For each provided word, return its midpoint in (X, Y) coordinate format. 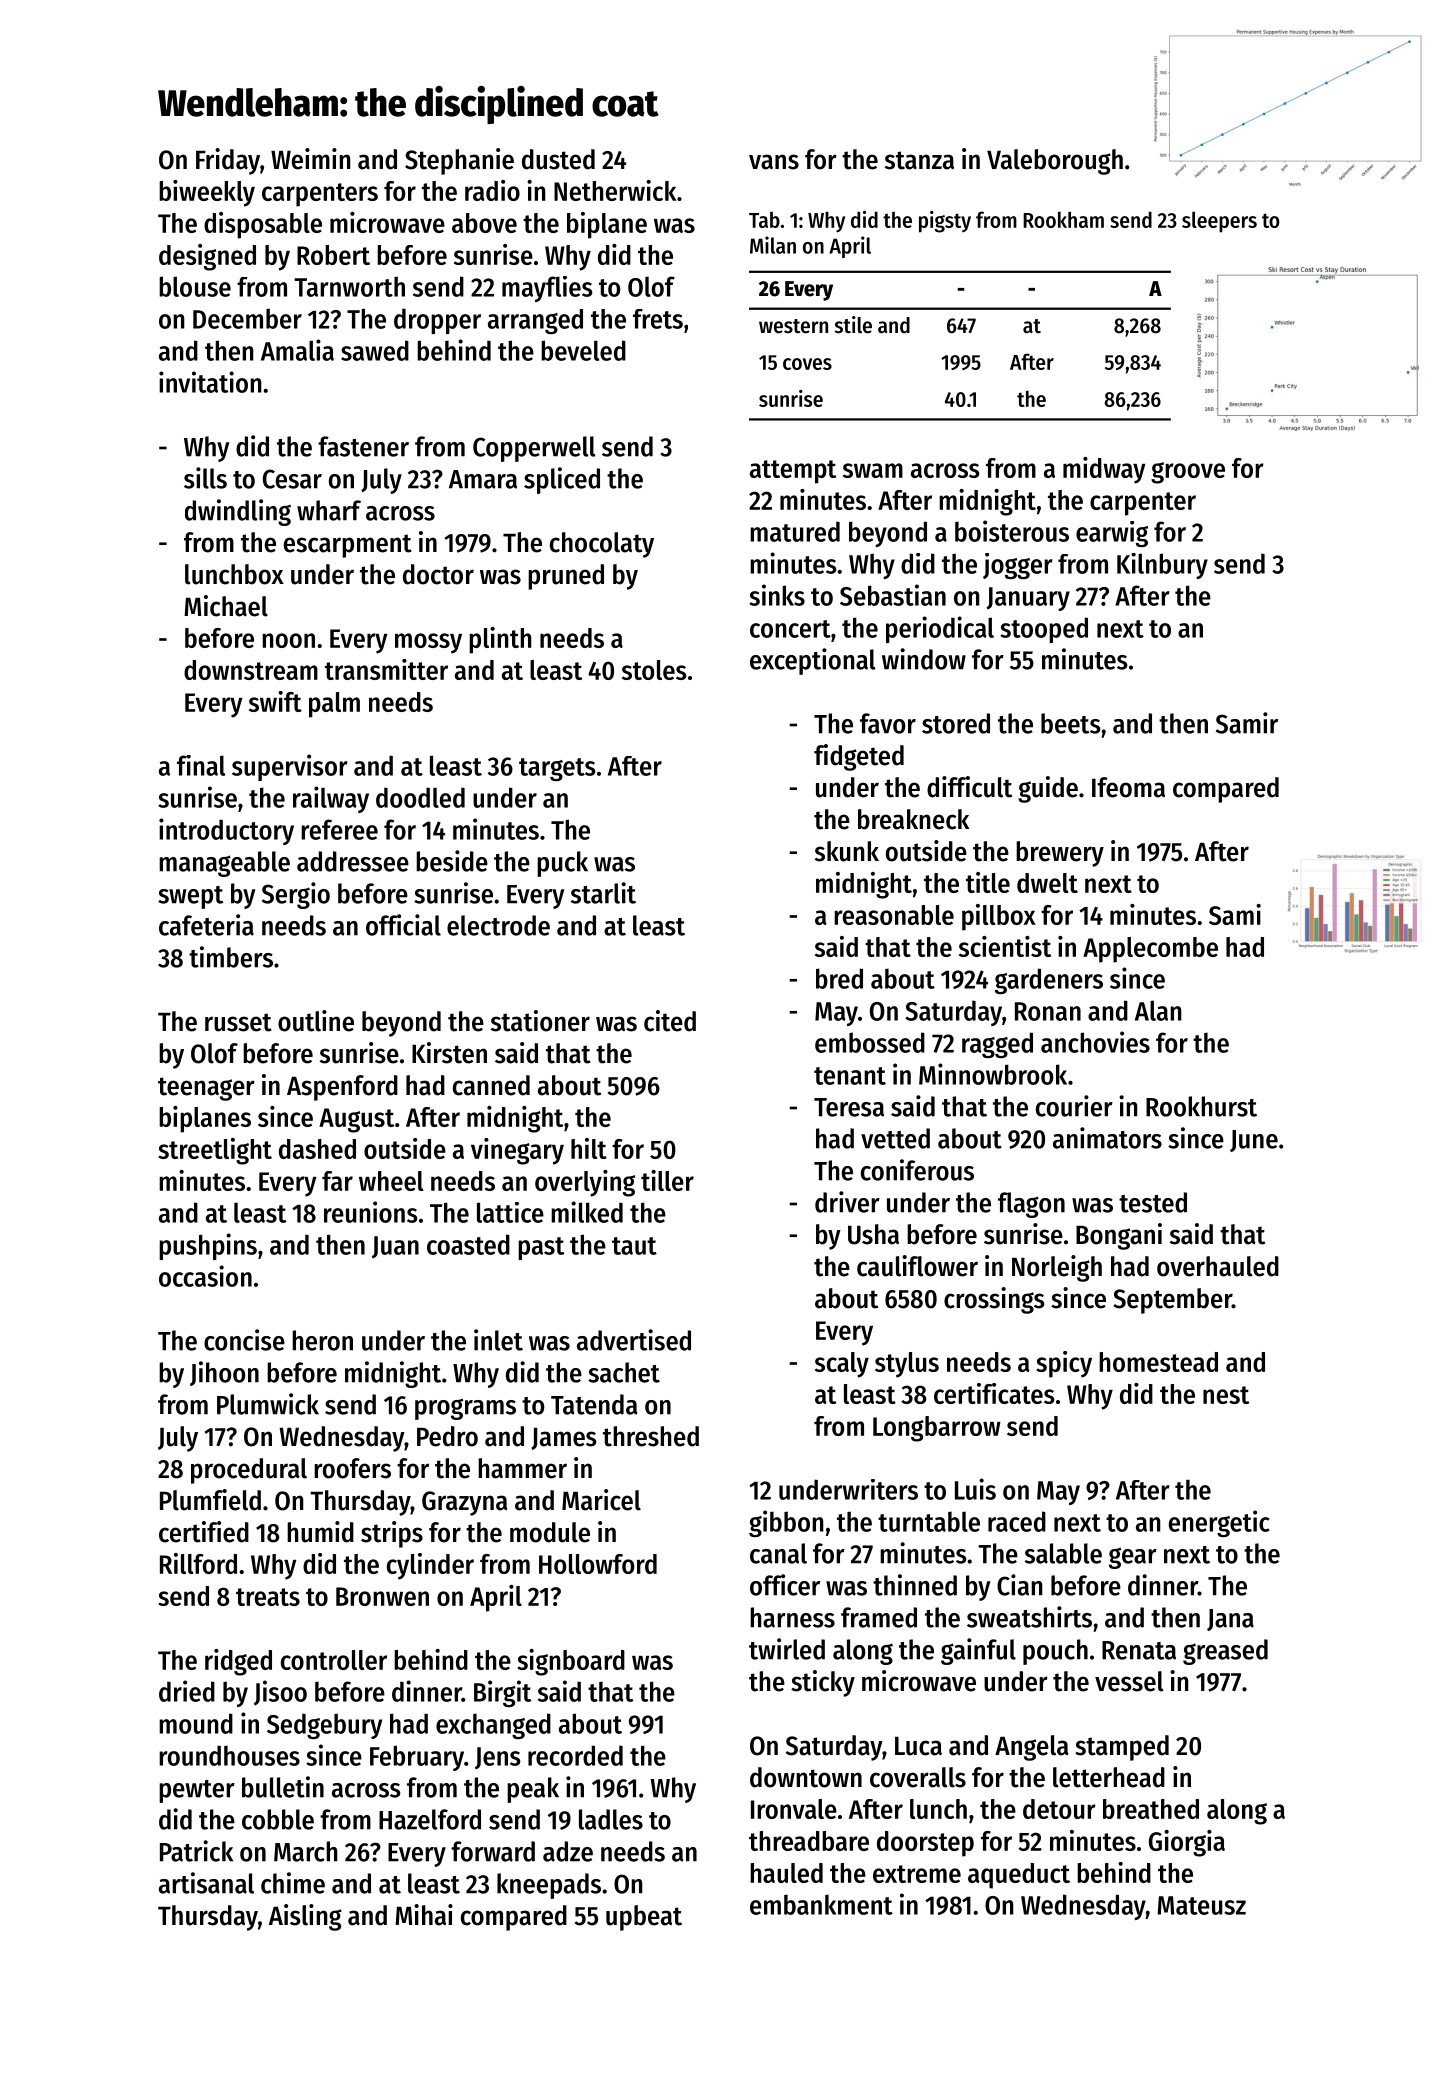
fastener (363, 446)
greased (1225, 1652)
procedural (249, 1471)
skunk (847, 851)
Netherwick (615, 190)
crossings (994, 1300)
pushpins (208, 1246)
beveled (583, 350)
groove (1188, 473)
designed (207, 257)
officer (785, 1585)
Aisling (305, 1917)
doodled (420, 797)
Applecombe (1150, 950)
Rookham (1063, 219)
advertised (634, 1340)
